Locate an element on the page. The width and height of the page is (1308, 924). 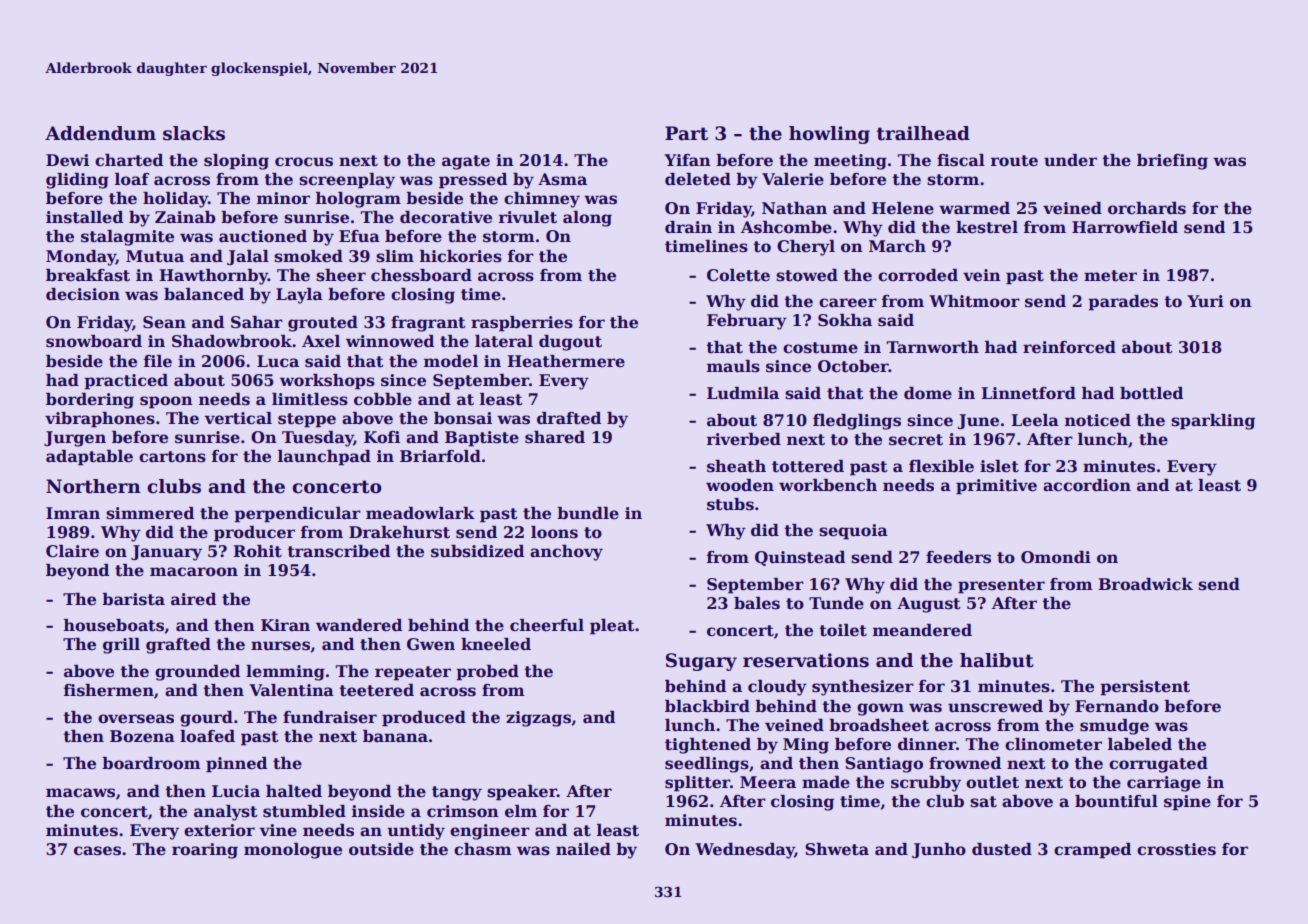
minor is located at coordinates (283, 198).
